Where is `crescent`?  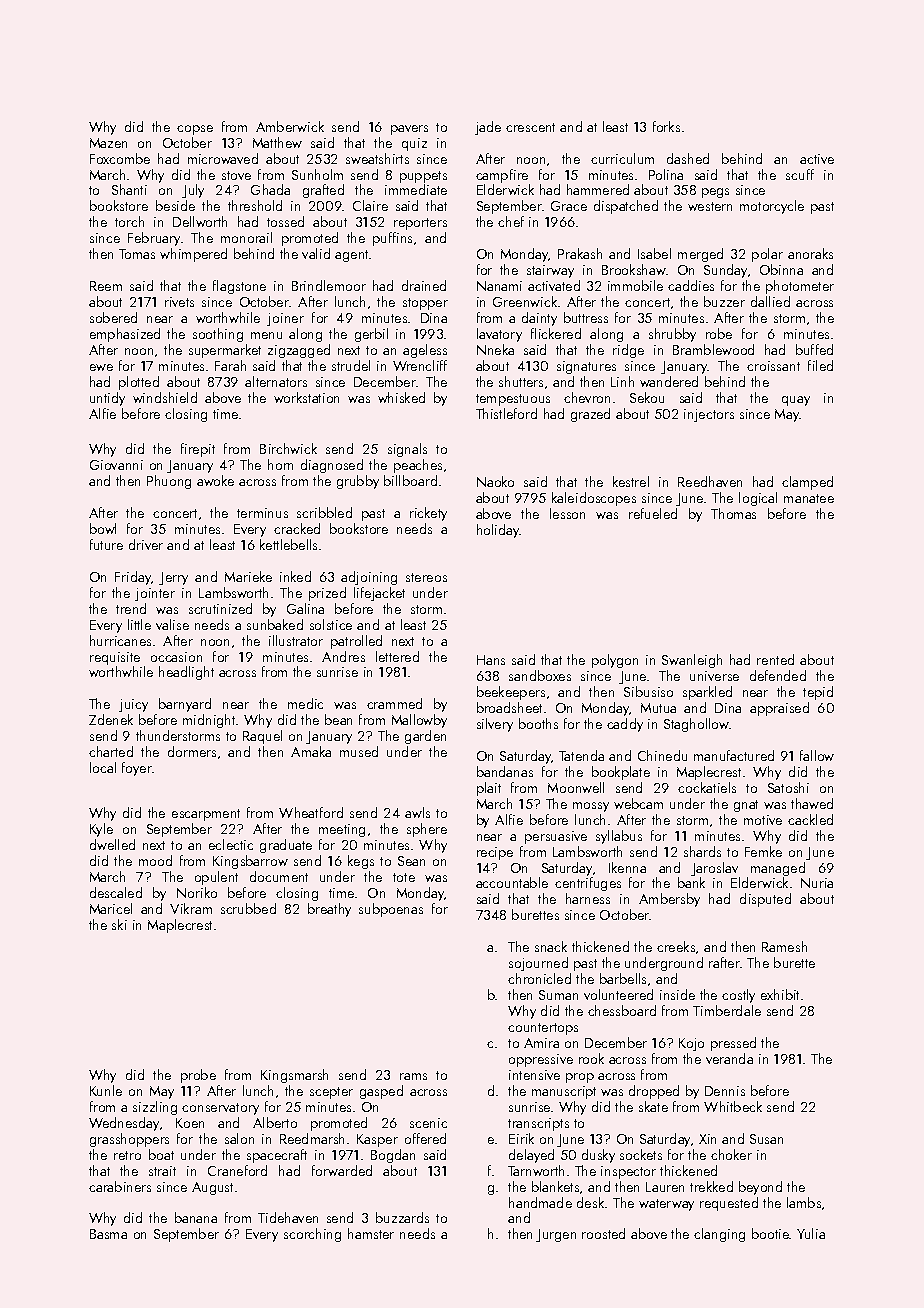 crescent is located at coordinates (530, 127).
